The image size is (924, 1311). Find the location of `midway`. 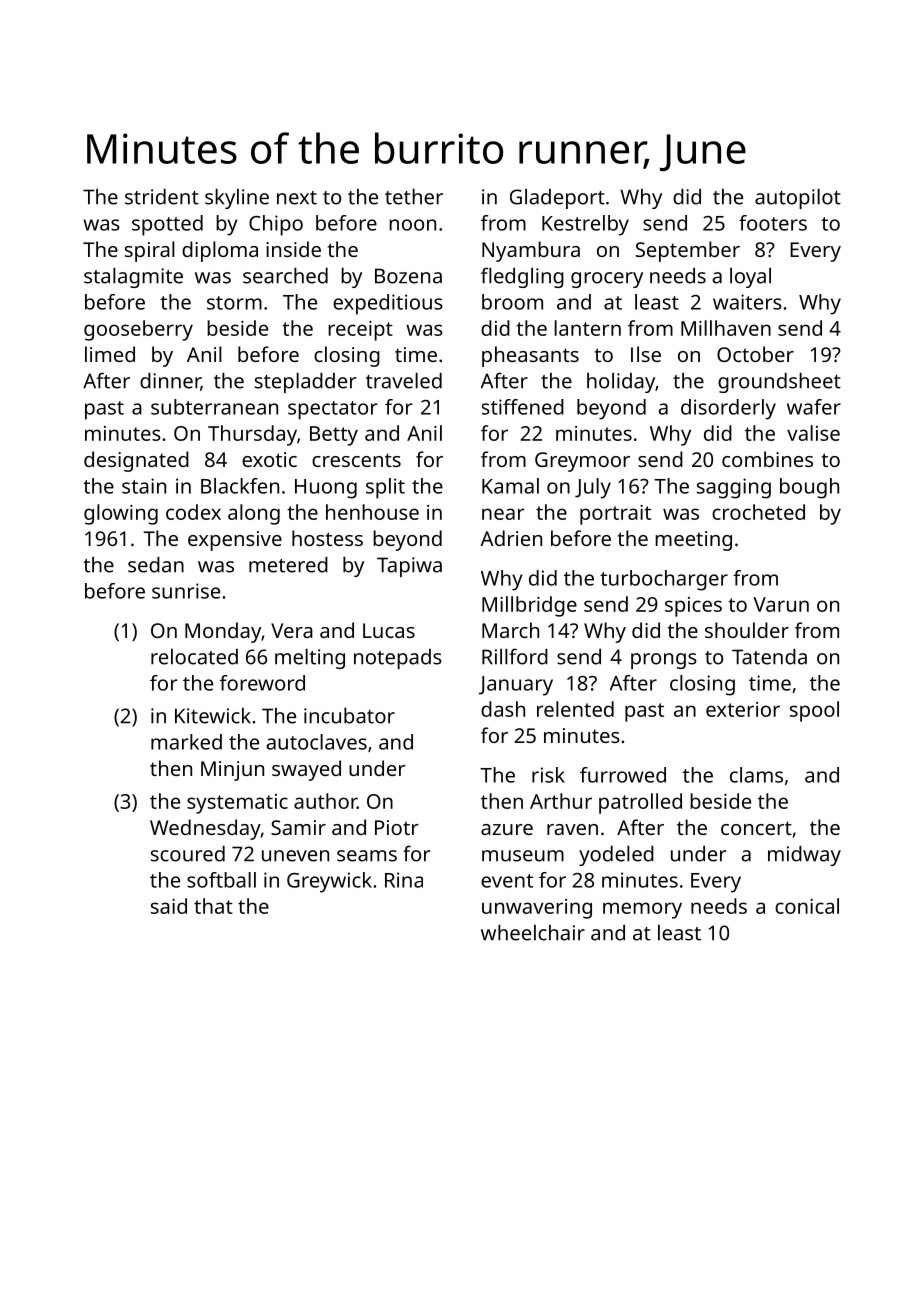

midway is located at coordinates (804, 856).
